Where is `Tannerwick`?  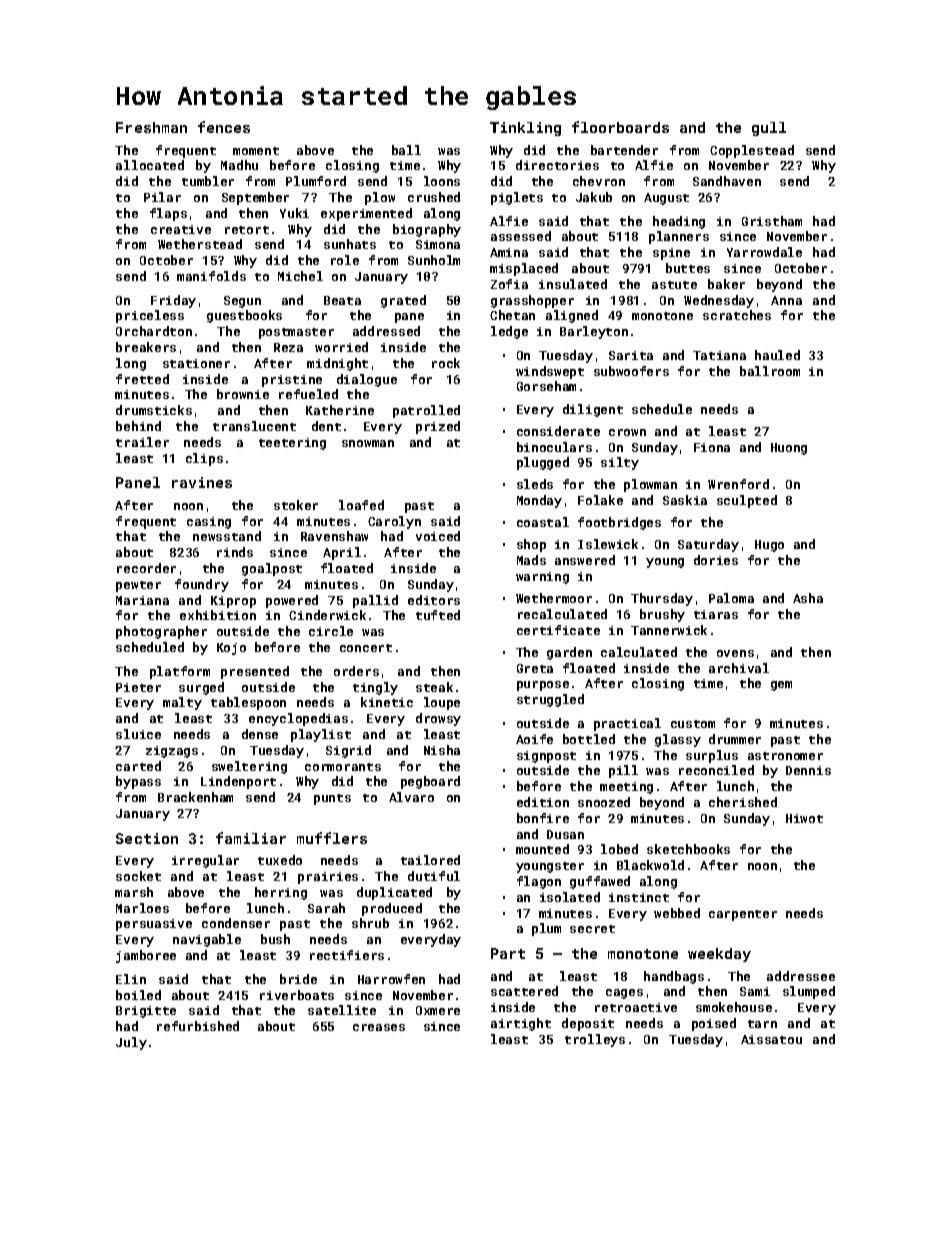 Tannerwick is located at coordinates (669, 630).
